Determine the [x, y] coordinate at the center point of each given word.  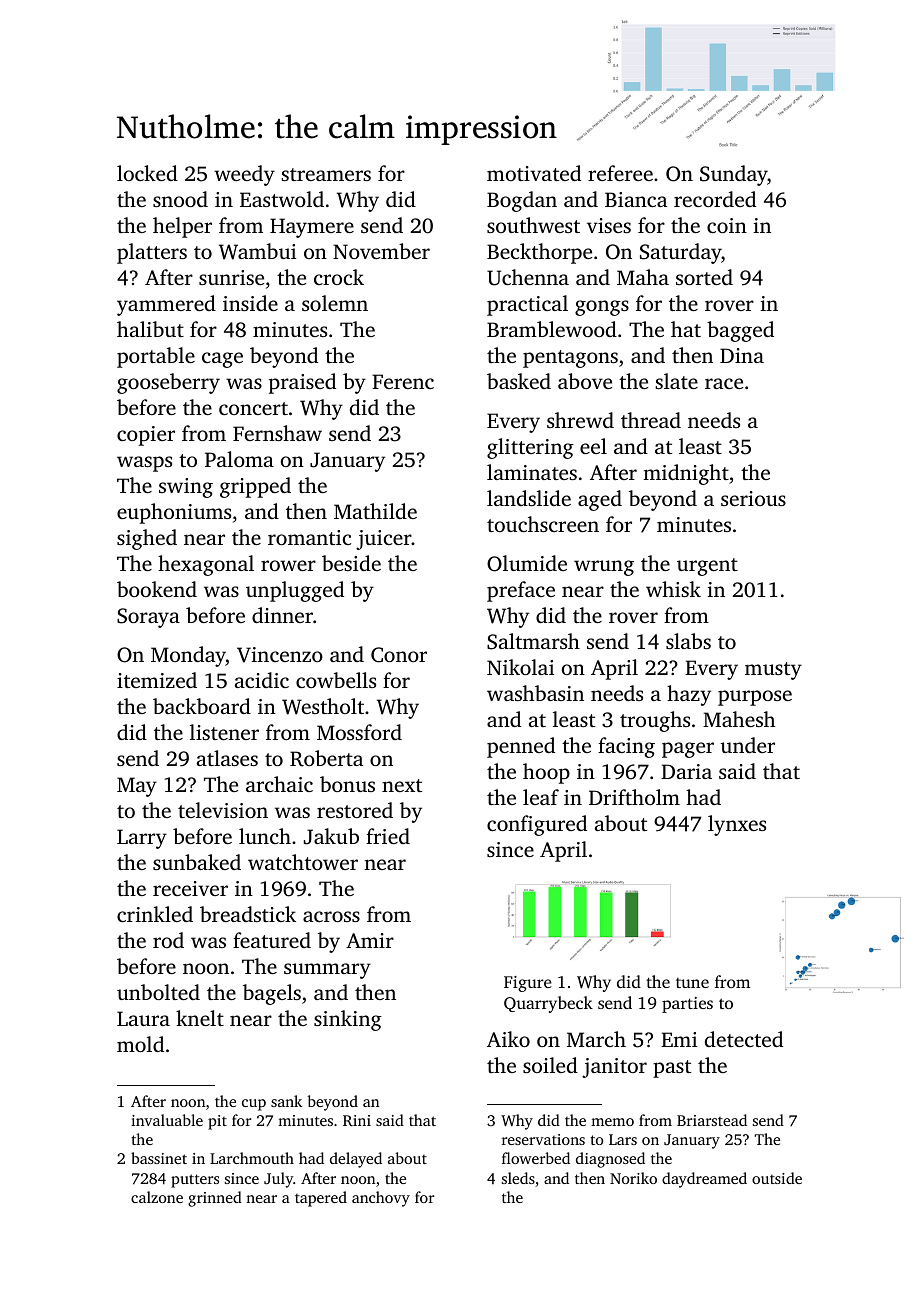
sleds [518, 1178]
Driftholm [634, 797]
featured [272, 940]
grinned [215, 1199]
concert [253, 408]
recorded [715, 199]
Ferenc [403, 381]
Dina [742, 355]
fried [388, 836]
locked [147, 173]
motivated [534, 173]
